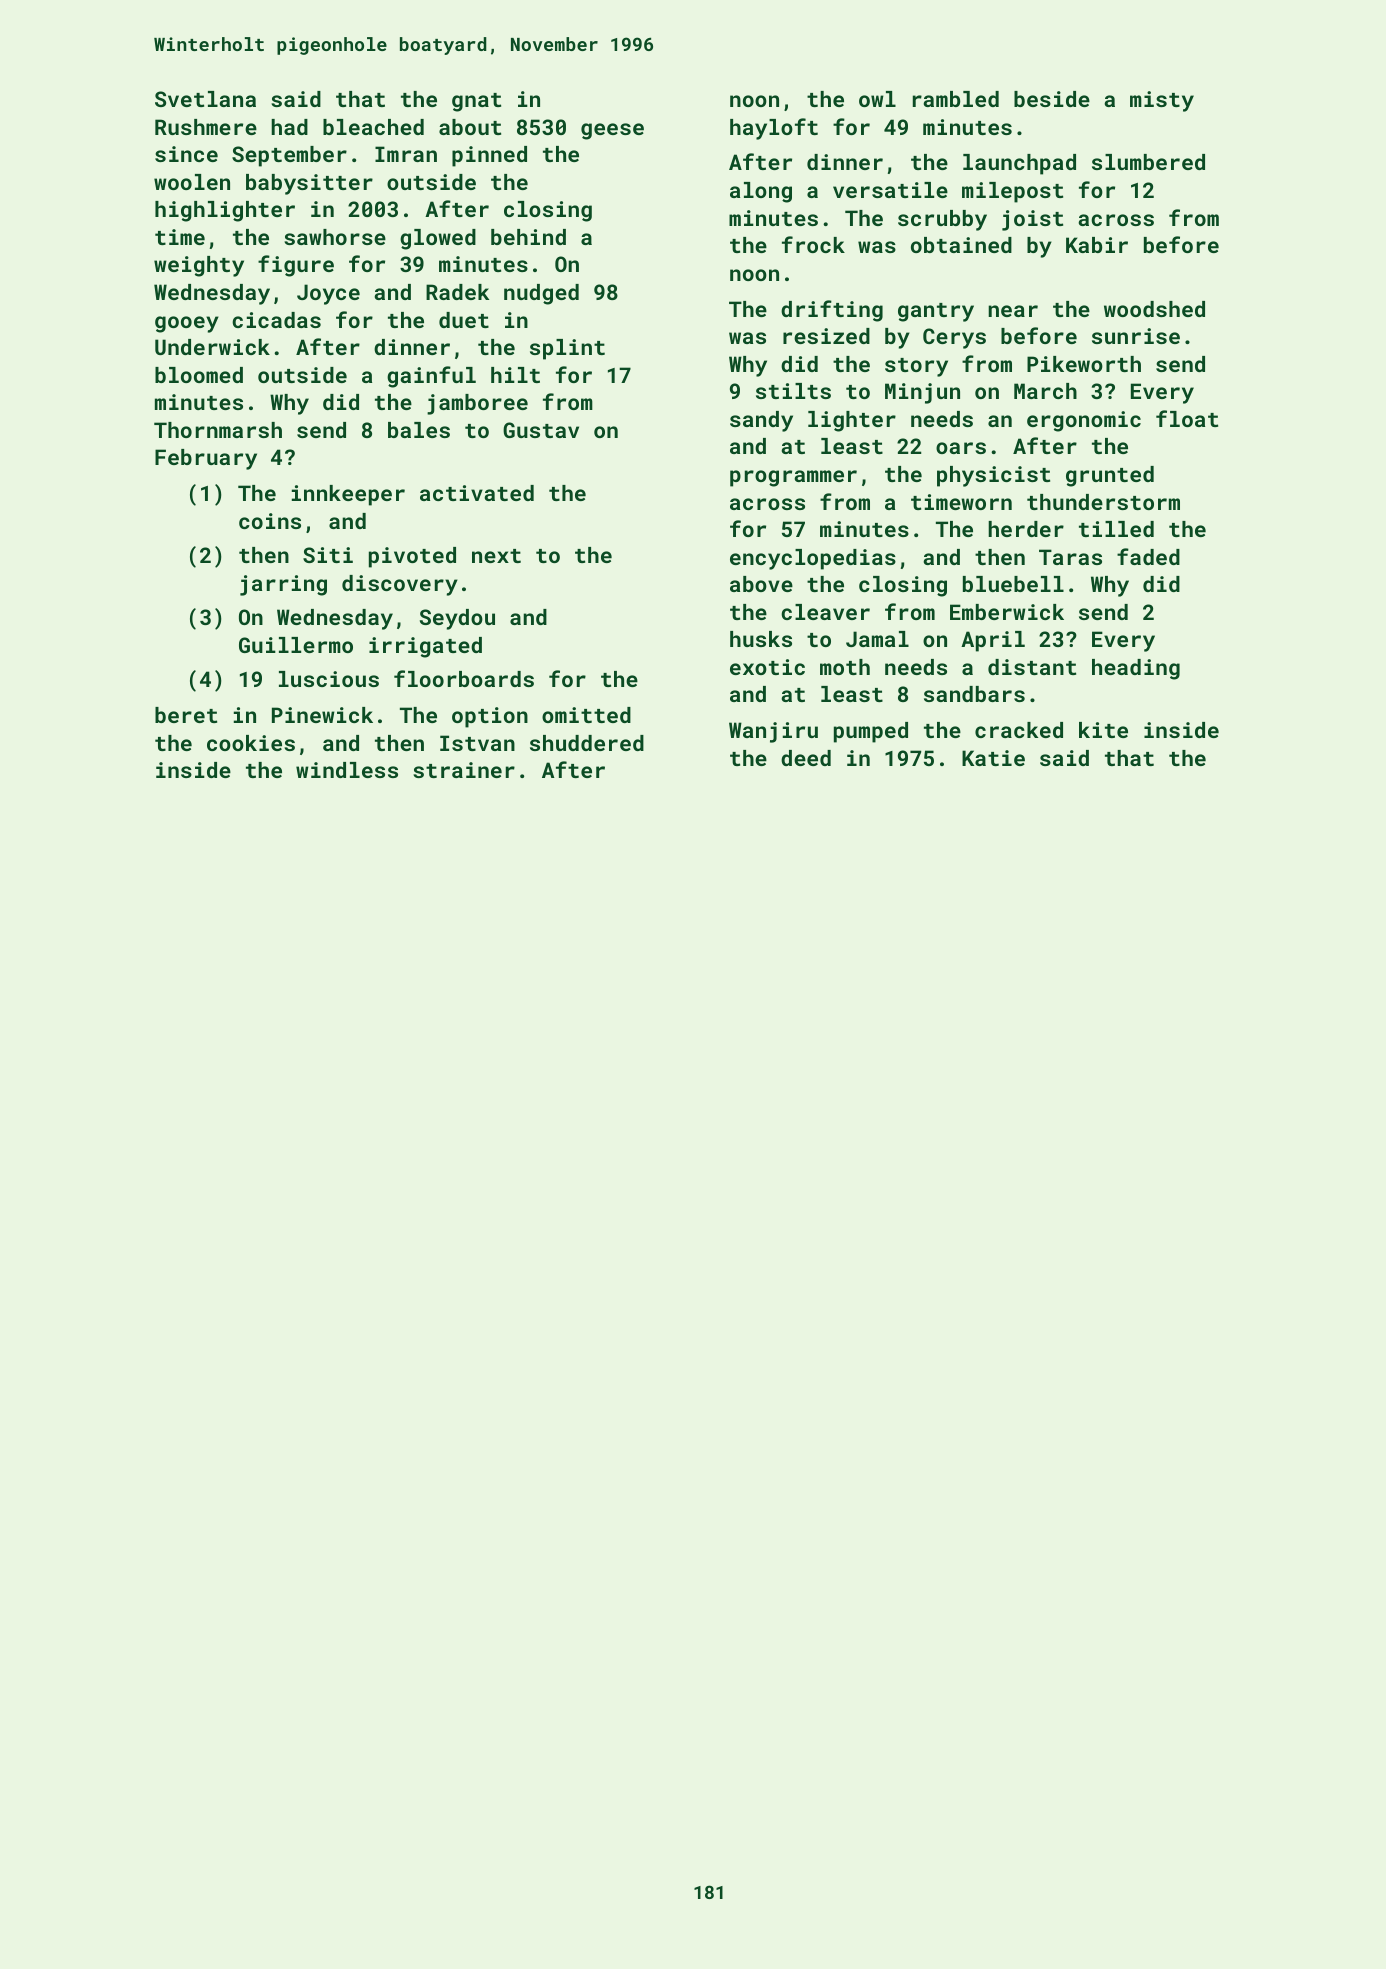 The width and height of the page is (1386, 1969). What do you see at coordinates (877, 99) in the page?
I see `owl` at bounding box center [877, 99].
